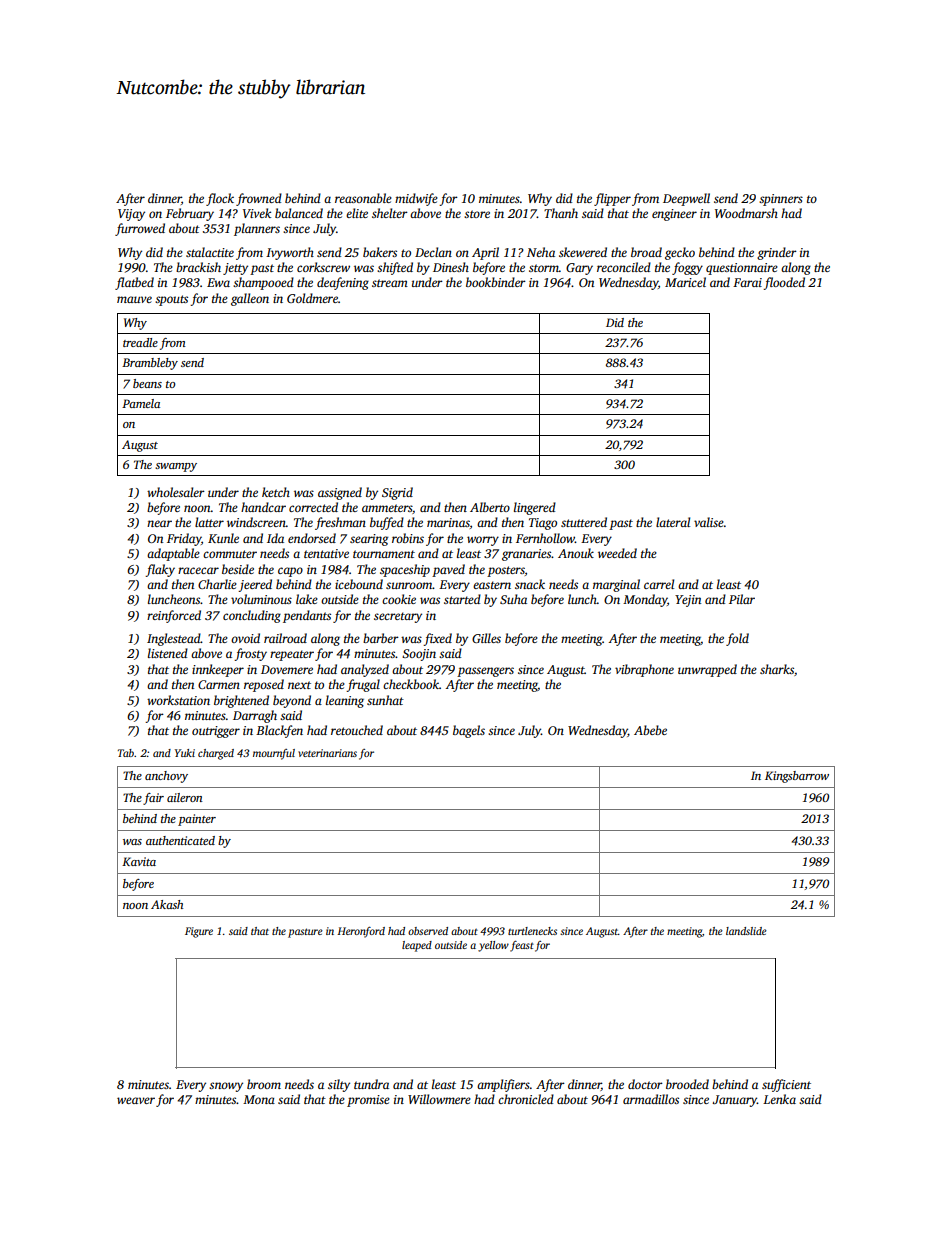 The height and width of the document is (1233, 952). I want to click on passengers, so click(485, 672).
